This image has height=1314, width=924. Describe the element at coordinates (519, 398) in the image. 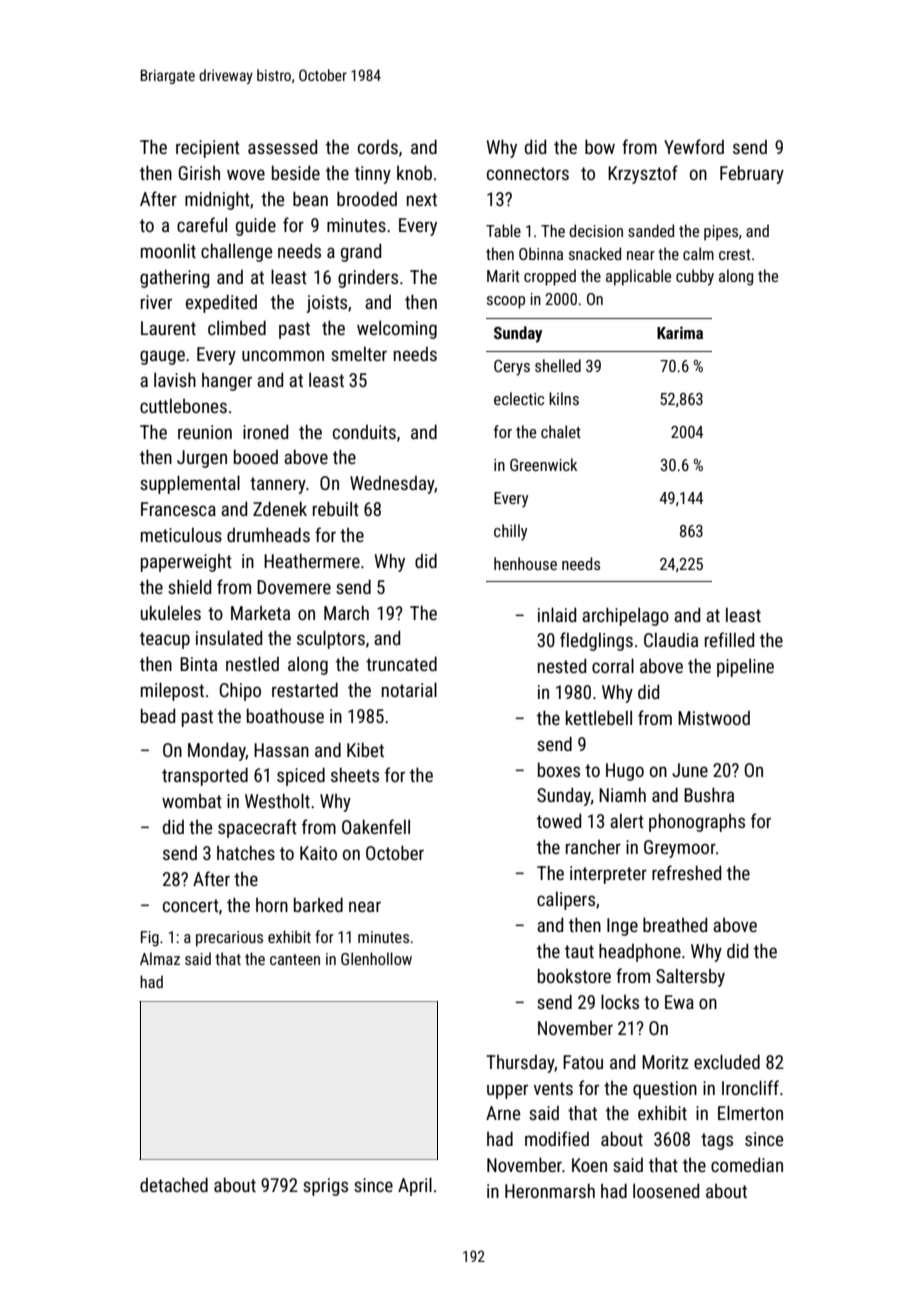

I see `eclectic` at that location.
